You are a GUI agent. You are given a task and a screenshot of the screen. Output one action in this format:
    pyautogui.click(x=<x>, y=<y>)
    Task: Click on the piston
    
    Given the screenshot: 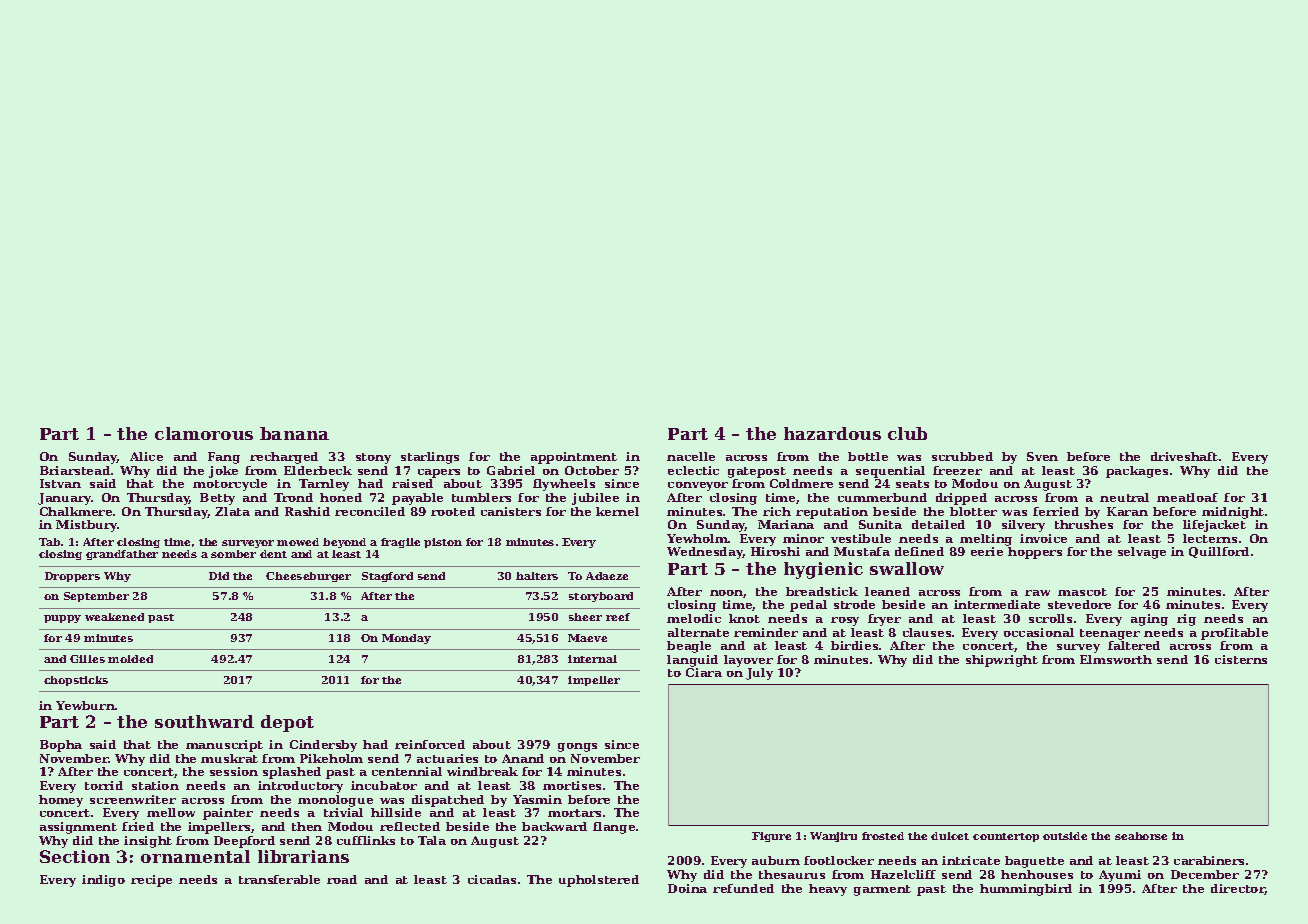 What is the action you would take?
    pyautogui.click(x=443, y=543)
